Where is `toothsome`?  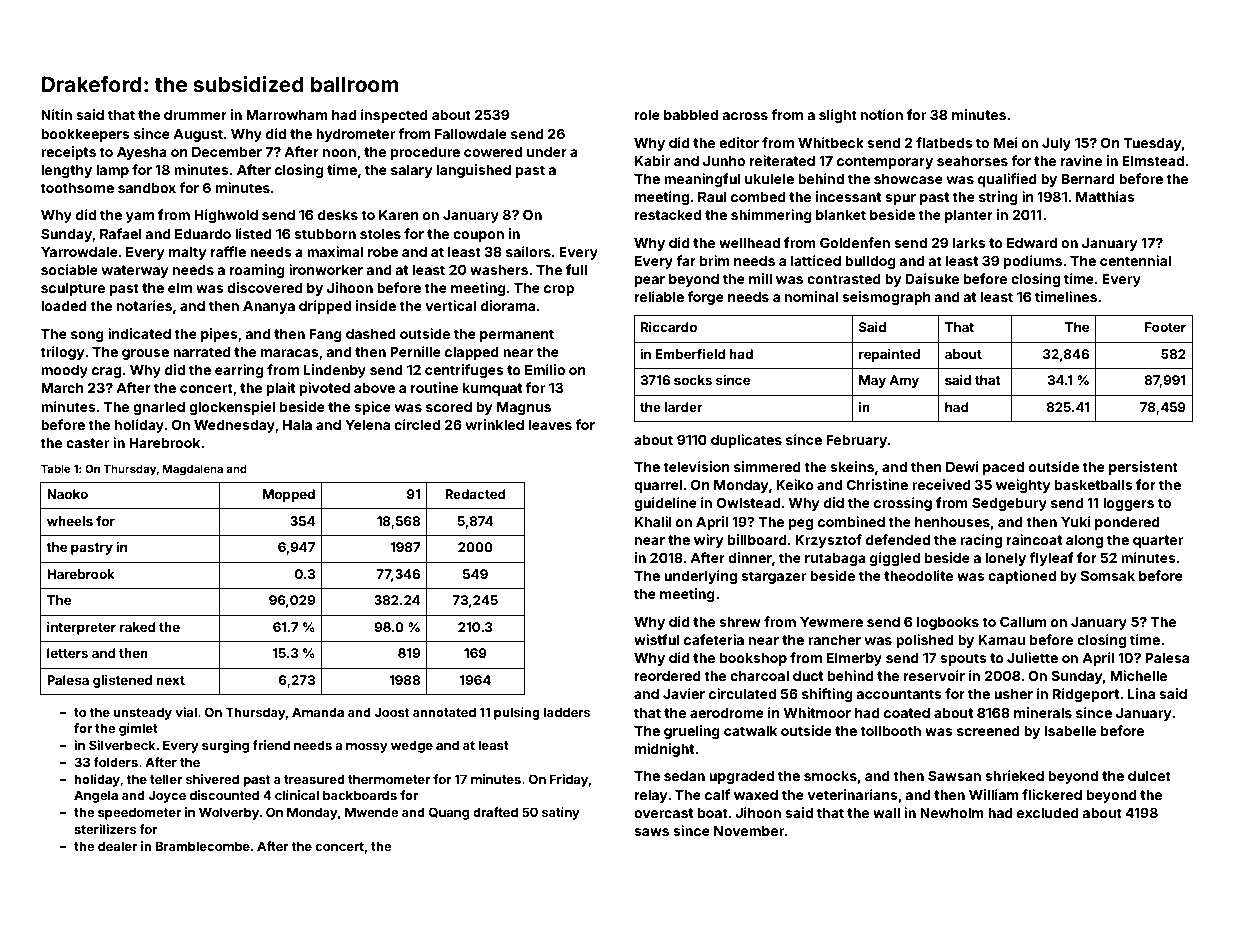 toothsome is located at coordinates (77, 188).
